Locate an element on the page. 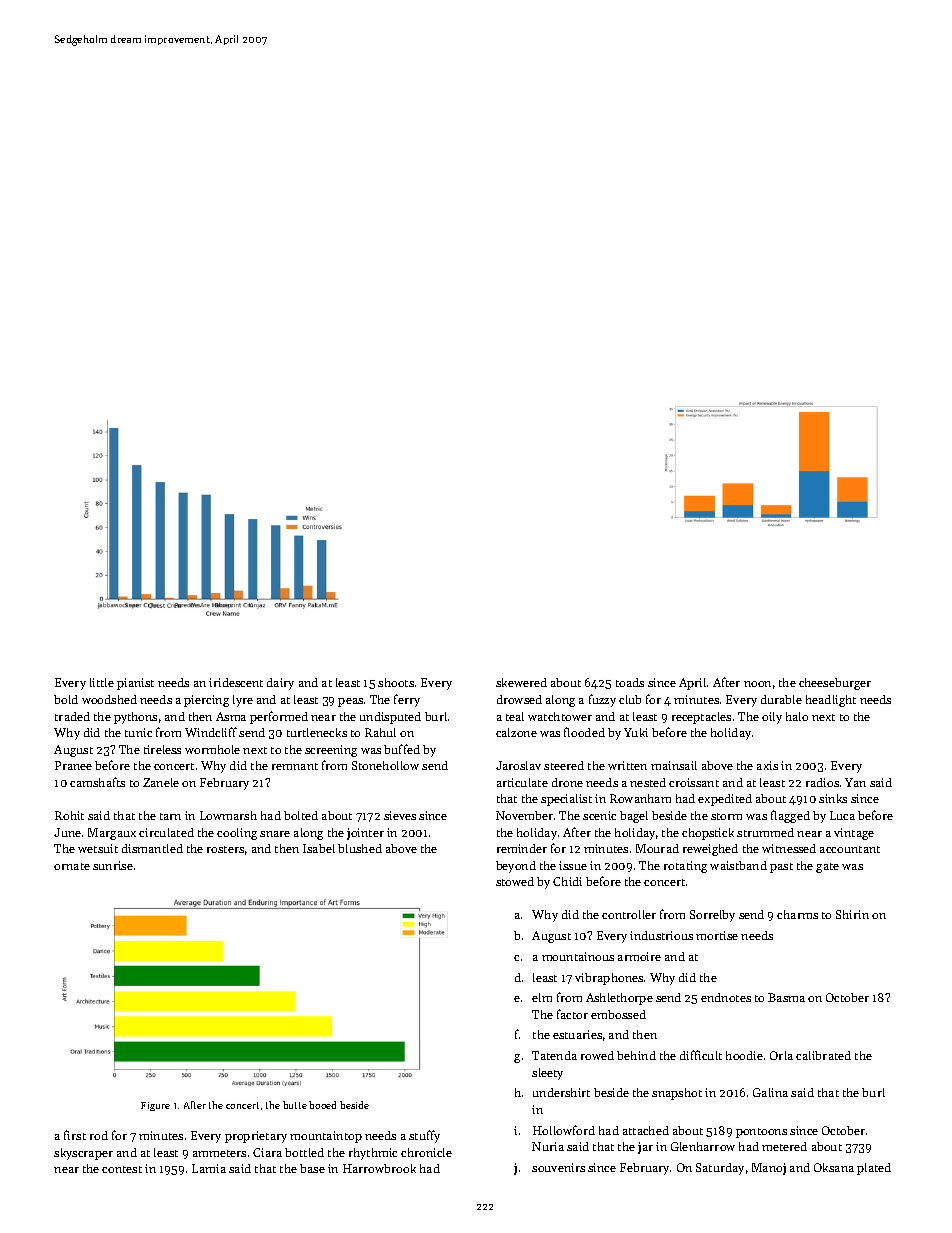 This document has width=952, height=1233. tireless is located at coordinates (162, 749).
